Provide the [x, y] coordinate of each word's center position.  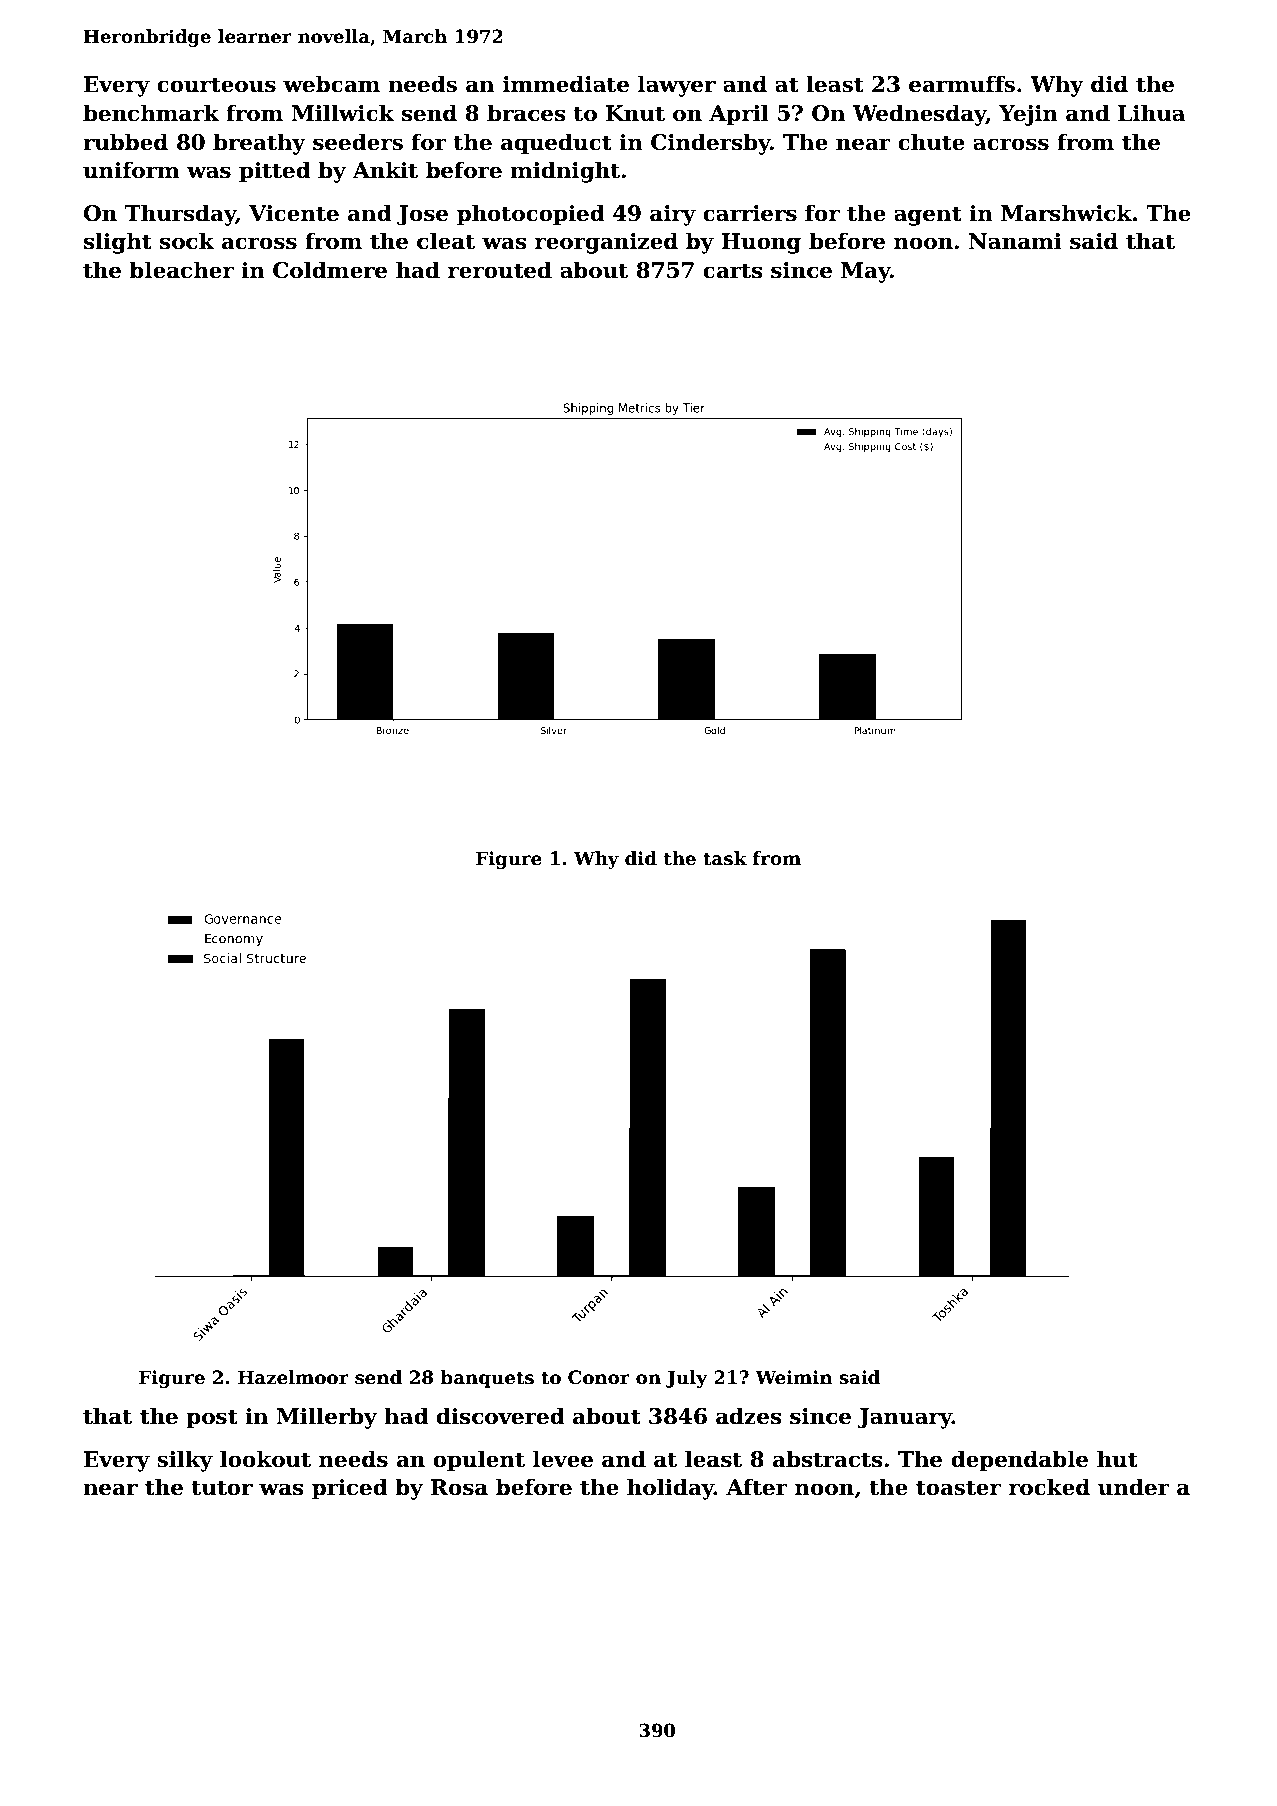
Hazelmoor [293, 1377]
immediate [566, 84]
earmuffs [962, 84]
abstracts [828, 1459]
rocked [1049, 1487]
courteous [216, 85]
